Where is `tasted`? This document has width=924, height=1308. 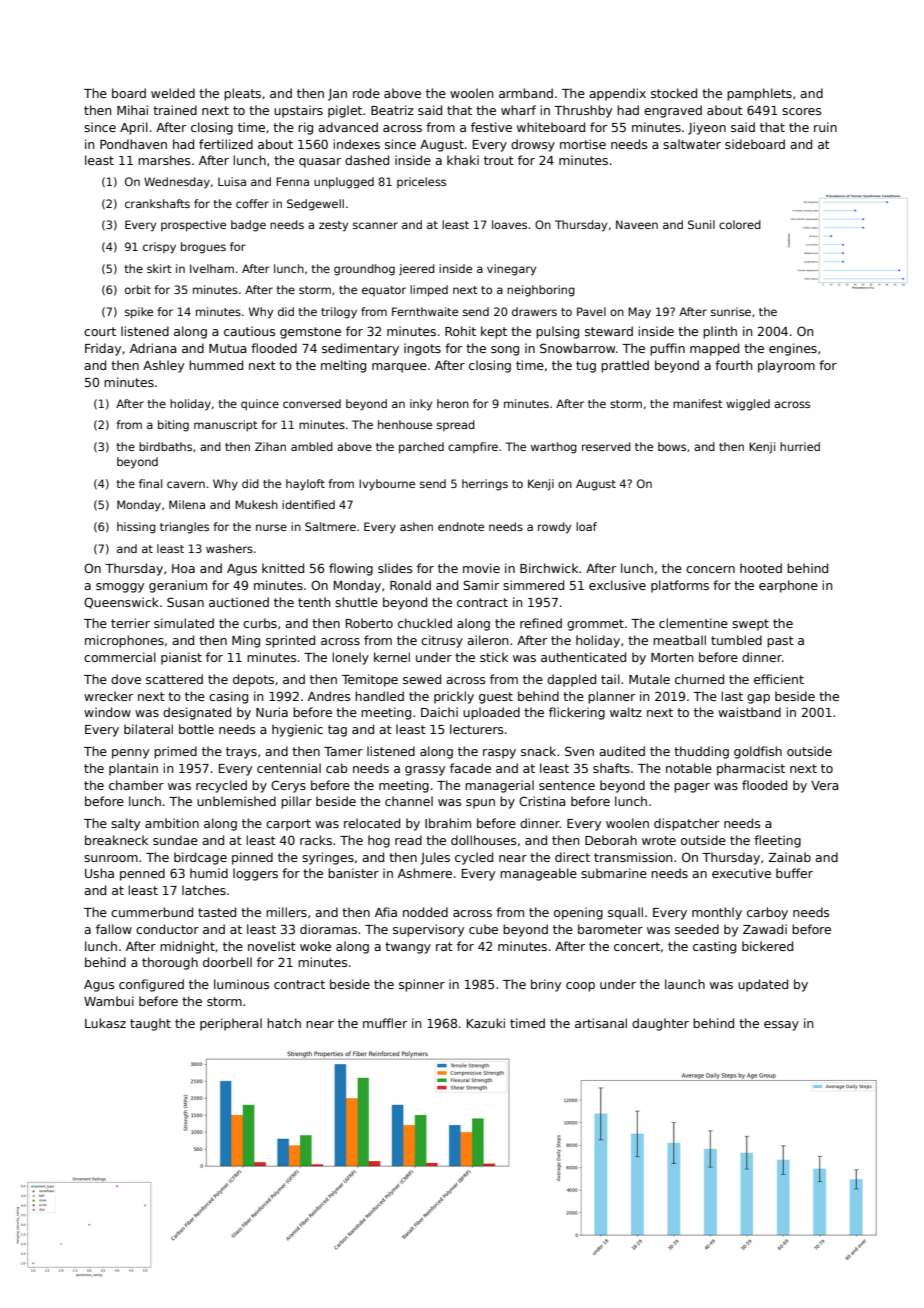 tasted is located at coordinates (217, 912).
